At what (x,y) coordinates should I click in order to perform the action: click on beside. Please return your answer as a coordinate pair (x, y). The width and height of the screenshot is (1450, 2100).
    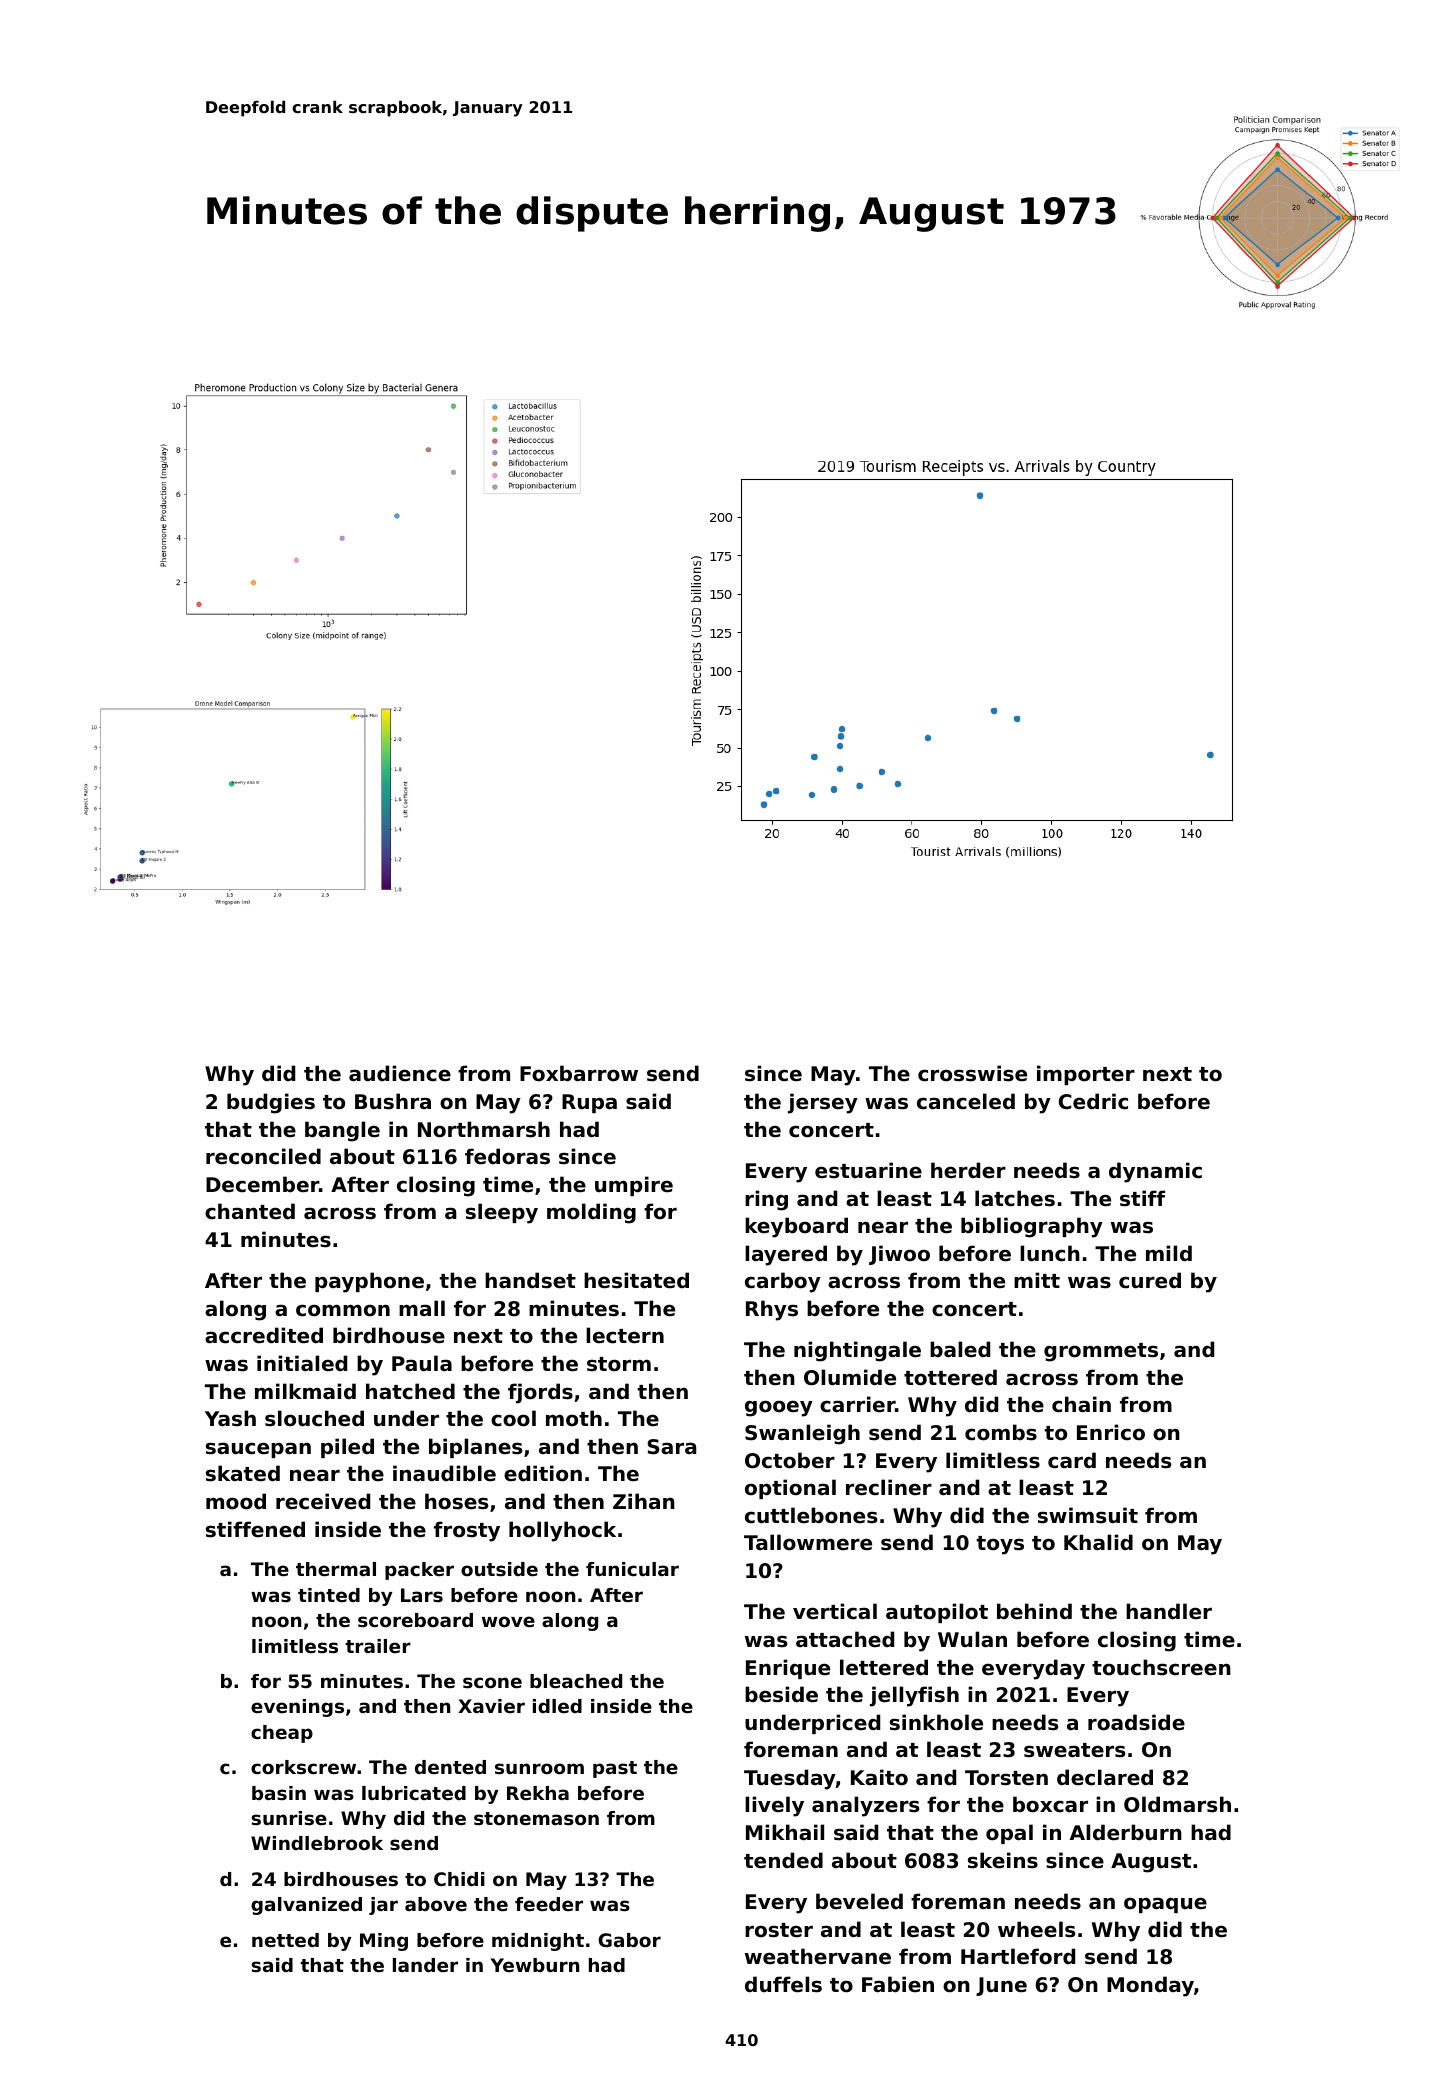
    Looking at the image, I should click on (781, 1694).
